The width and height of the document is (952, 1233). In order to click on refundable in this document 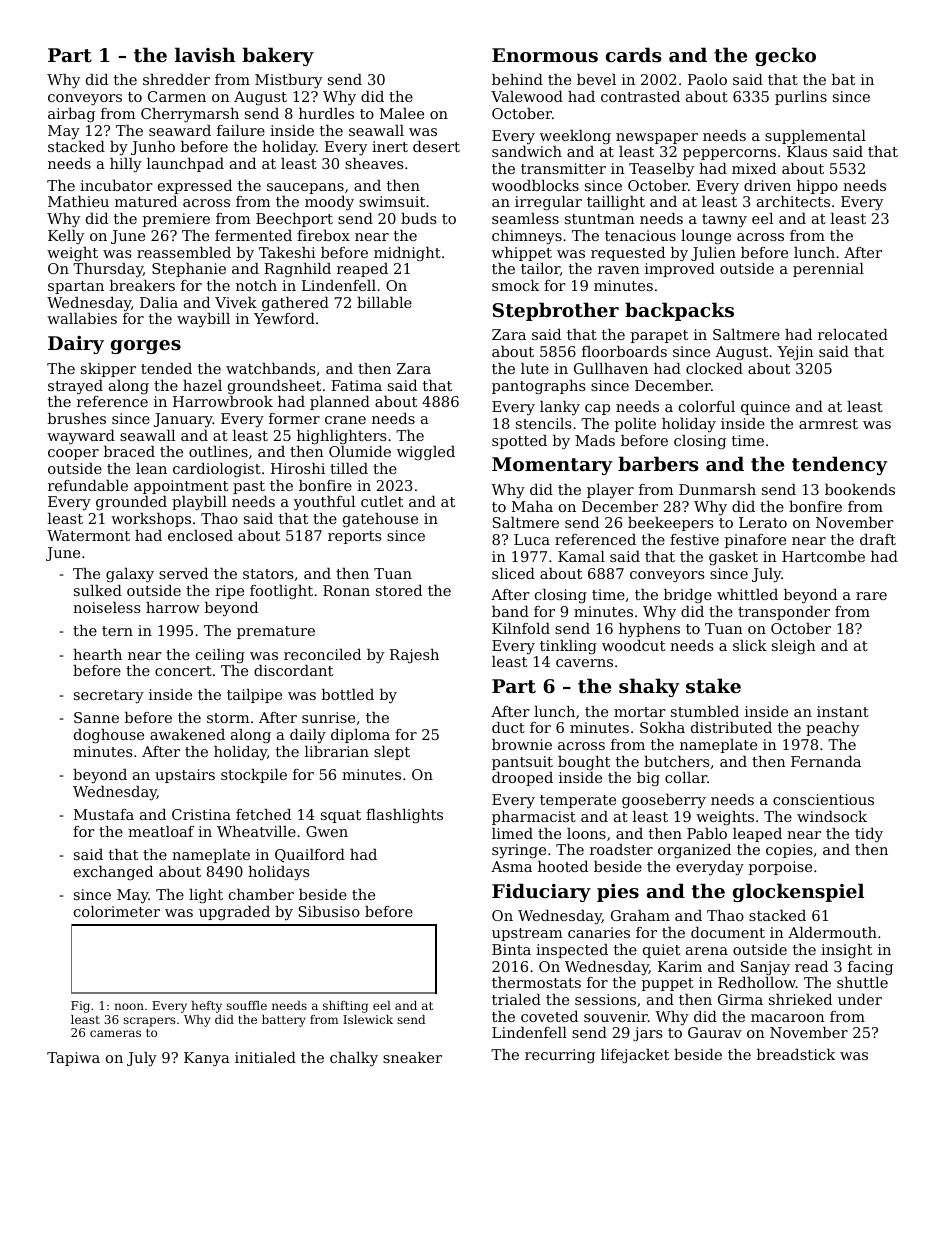, I will do `click(88, 485)`.
